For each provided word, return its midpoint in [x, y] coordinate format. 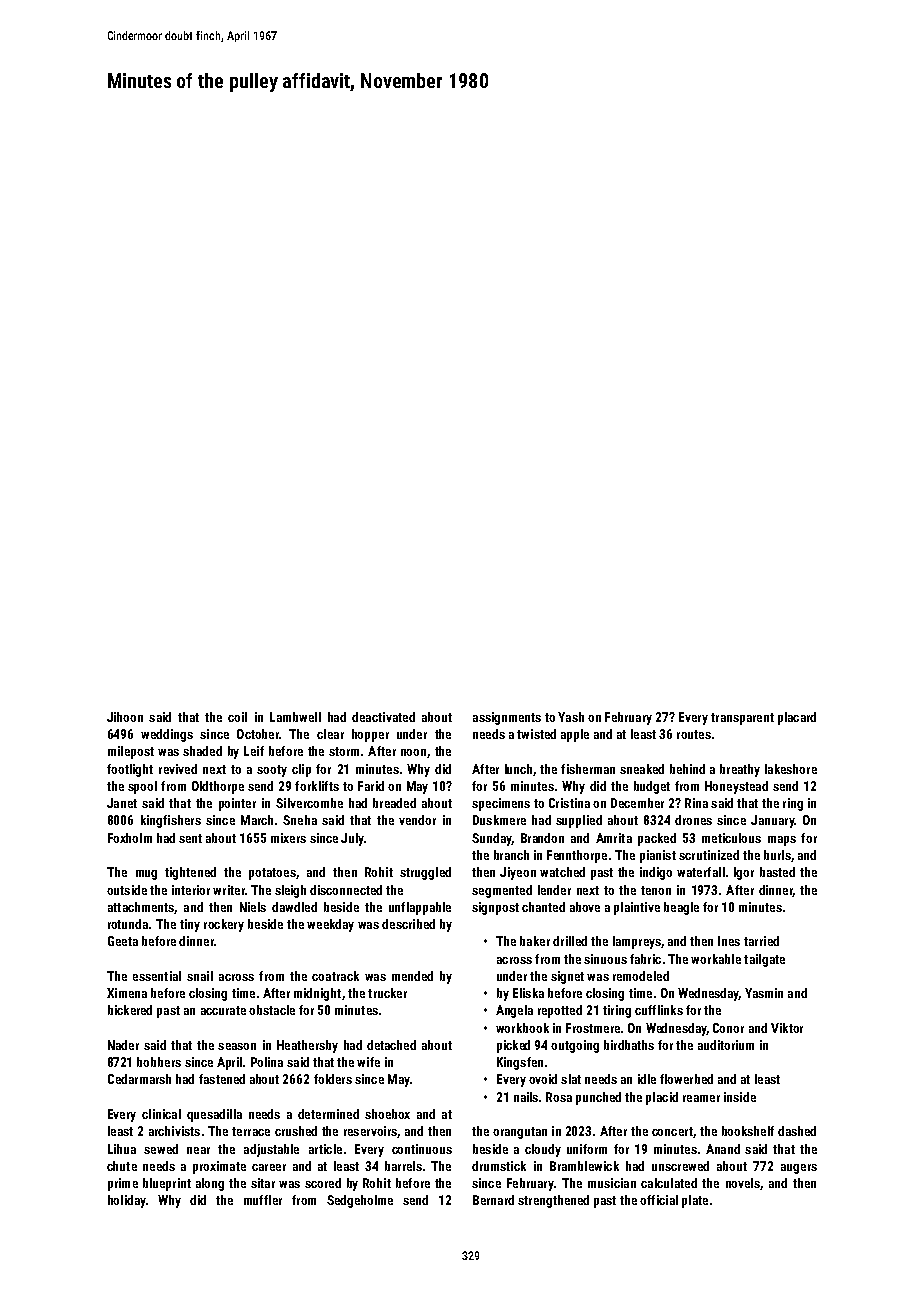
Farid [371, 786]
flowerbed [686, 1079]
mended [412, 976]
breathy [740, 770]
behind [687, 769]
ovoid [543, 1079]
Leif [254, 751]
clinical [161, 1114]
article [325, 1149]
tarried [761, 941]
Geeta [123, 941]
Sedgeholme [360, 1201]
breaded [394, 803]
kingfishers [171, 821]
